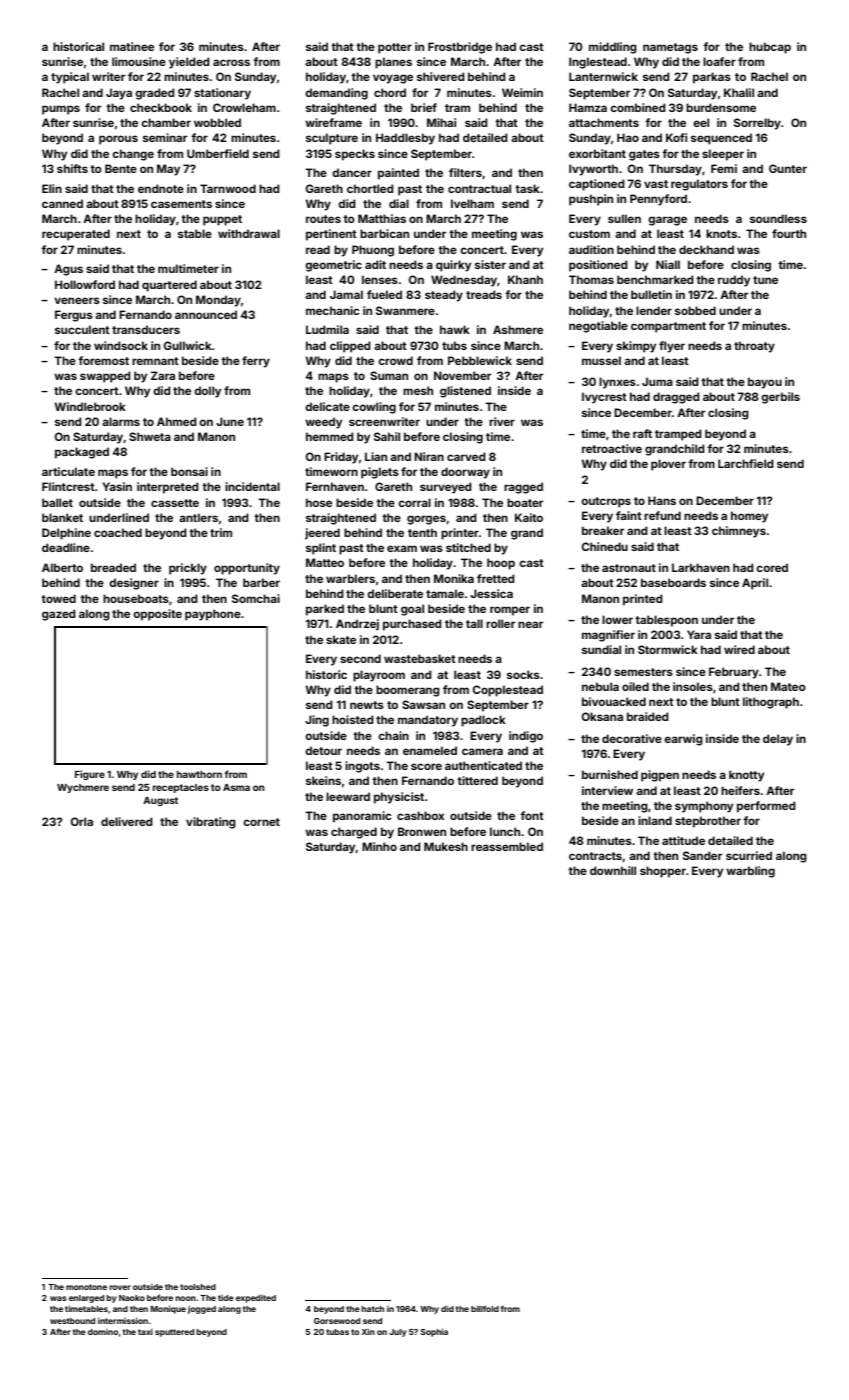 This screenshot has height=1400, width=849. What do you see at coordinates (757, 124) in the screenshot?
I see `Sorrelby` at bounding box center [757, 124].
